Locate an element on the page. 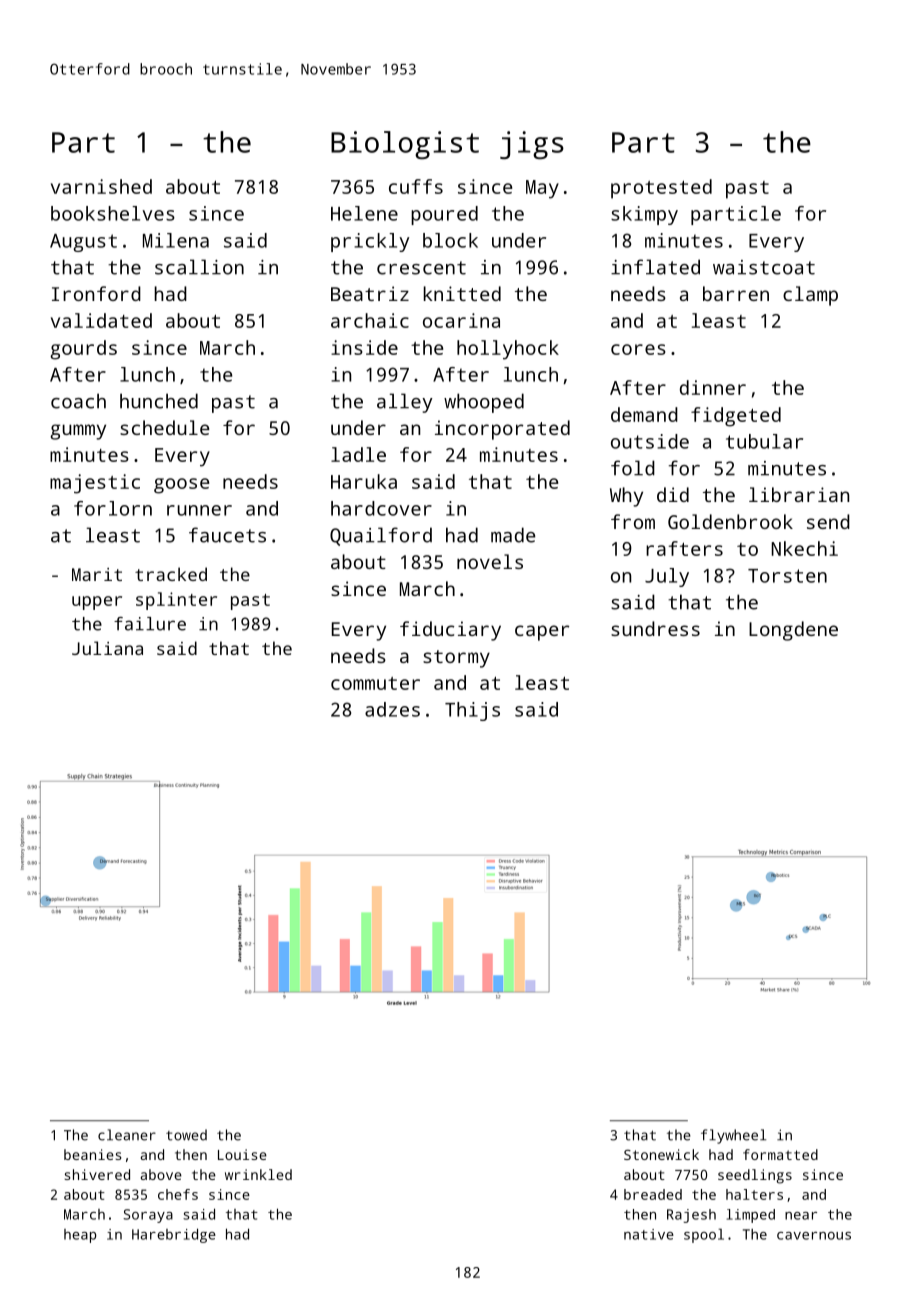  protested is located at coordinates (661, 189).
